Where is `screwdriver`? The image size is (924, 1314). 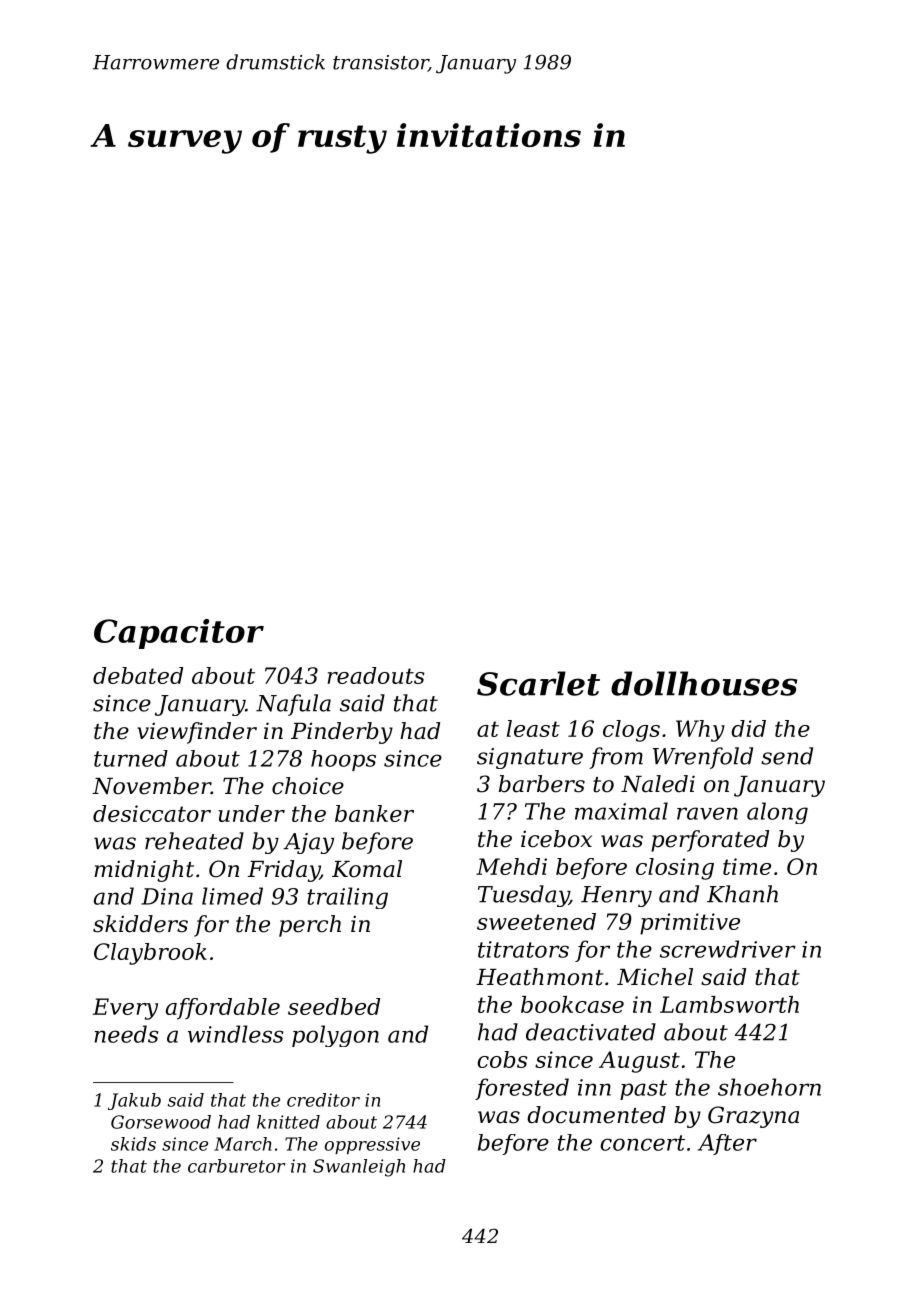
screwdriver is located at coordinates (728, 949).
